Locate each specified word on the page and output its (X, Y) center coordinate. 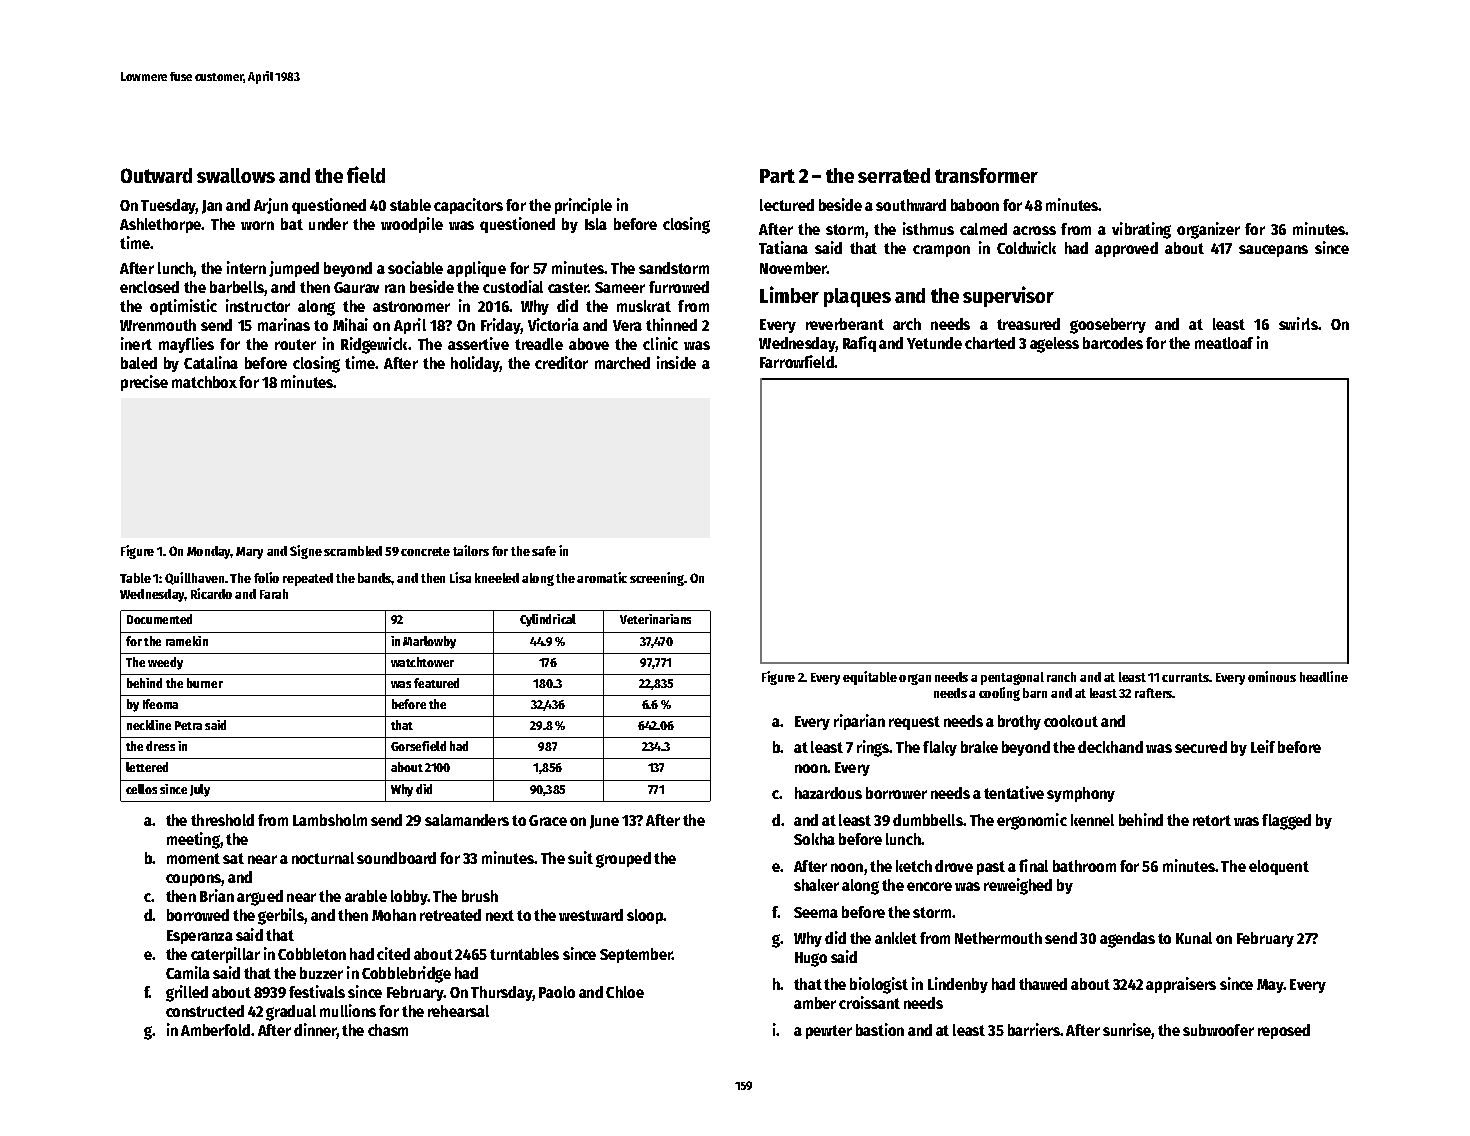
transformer (986, 175)
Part (777, 176)
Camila (188, 972)
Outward (156, 175)
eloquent (1279, 867)
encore (929, 886)
